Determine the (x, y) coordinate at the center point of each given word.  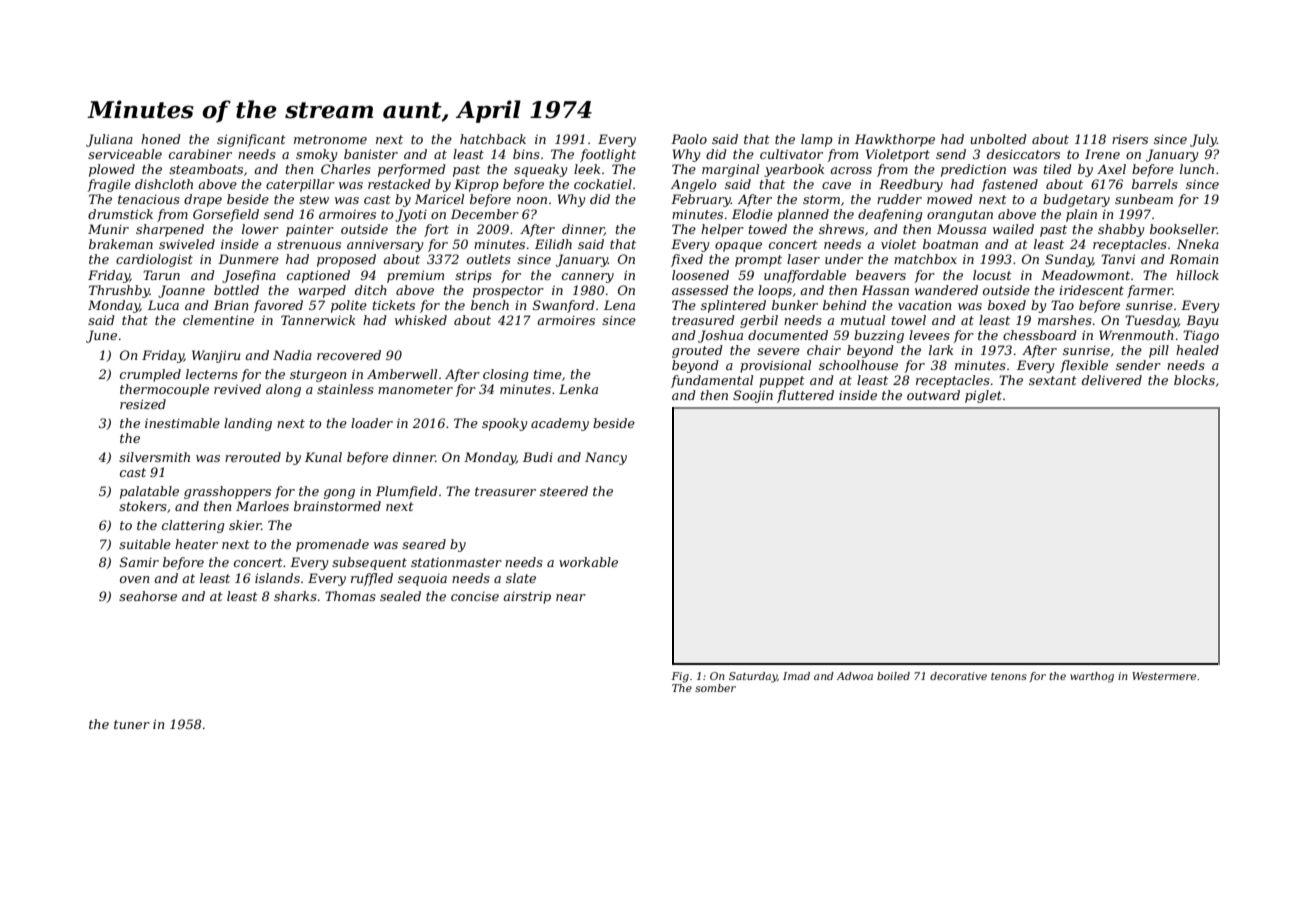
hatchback (493, 139)
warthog (1092, 677)
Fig (680, 677)
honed (161, 139)
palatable (149, 492)
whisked (421, 320)
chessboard (1040, 335)
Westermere (1164, 676)
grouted (697, 351)
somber (715, 688)
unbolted (998, 139)
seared (424, 544)
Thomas (350, 596)
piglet (983, 396)
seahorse (148, 596)
